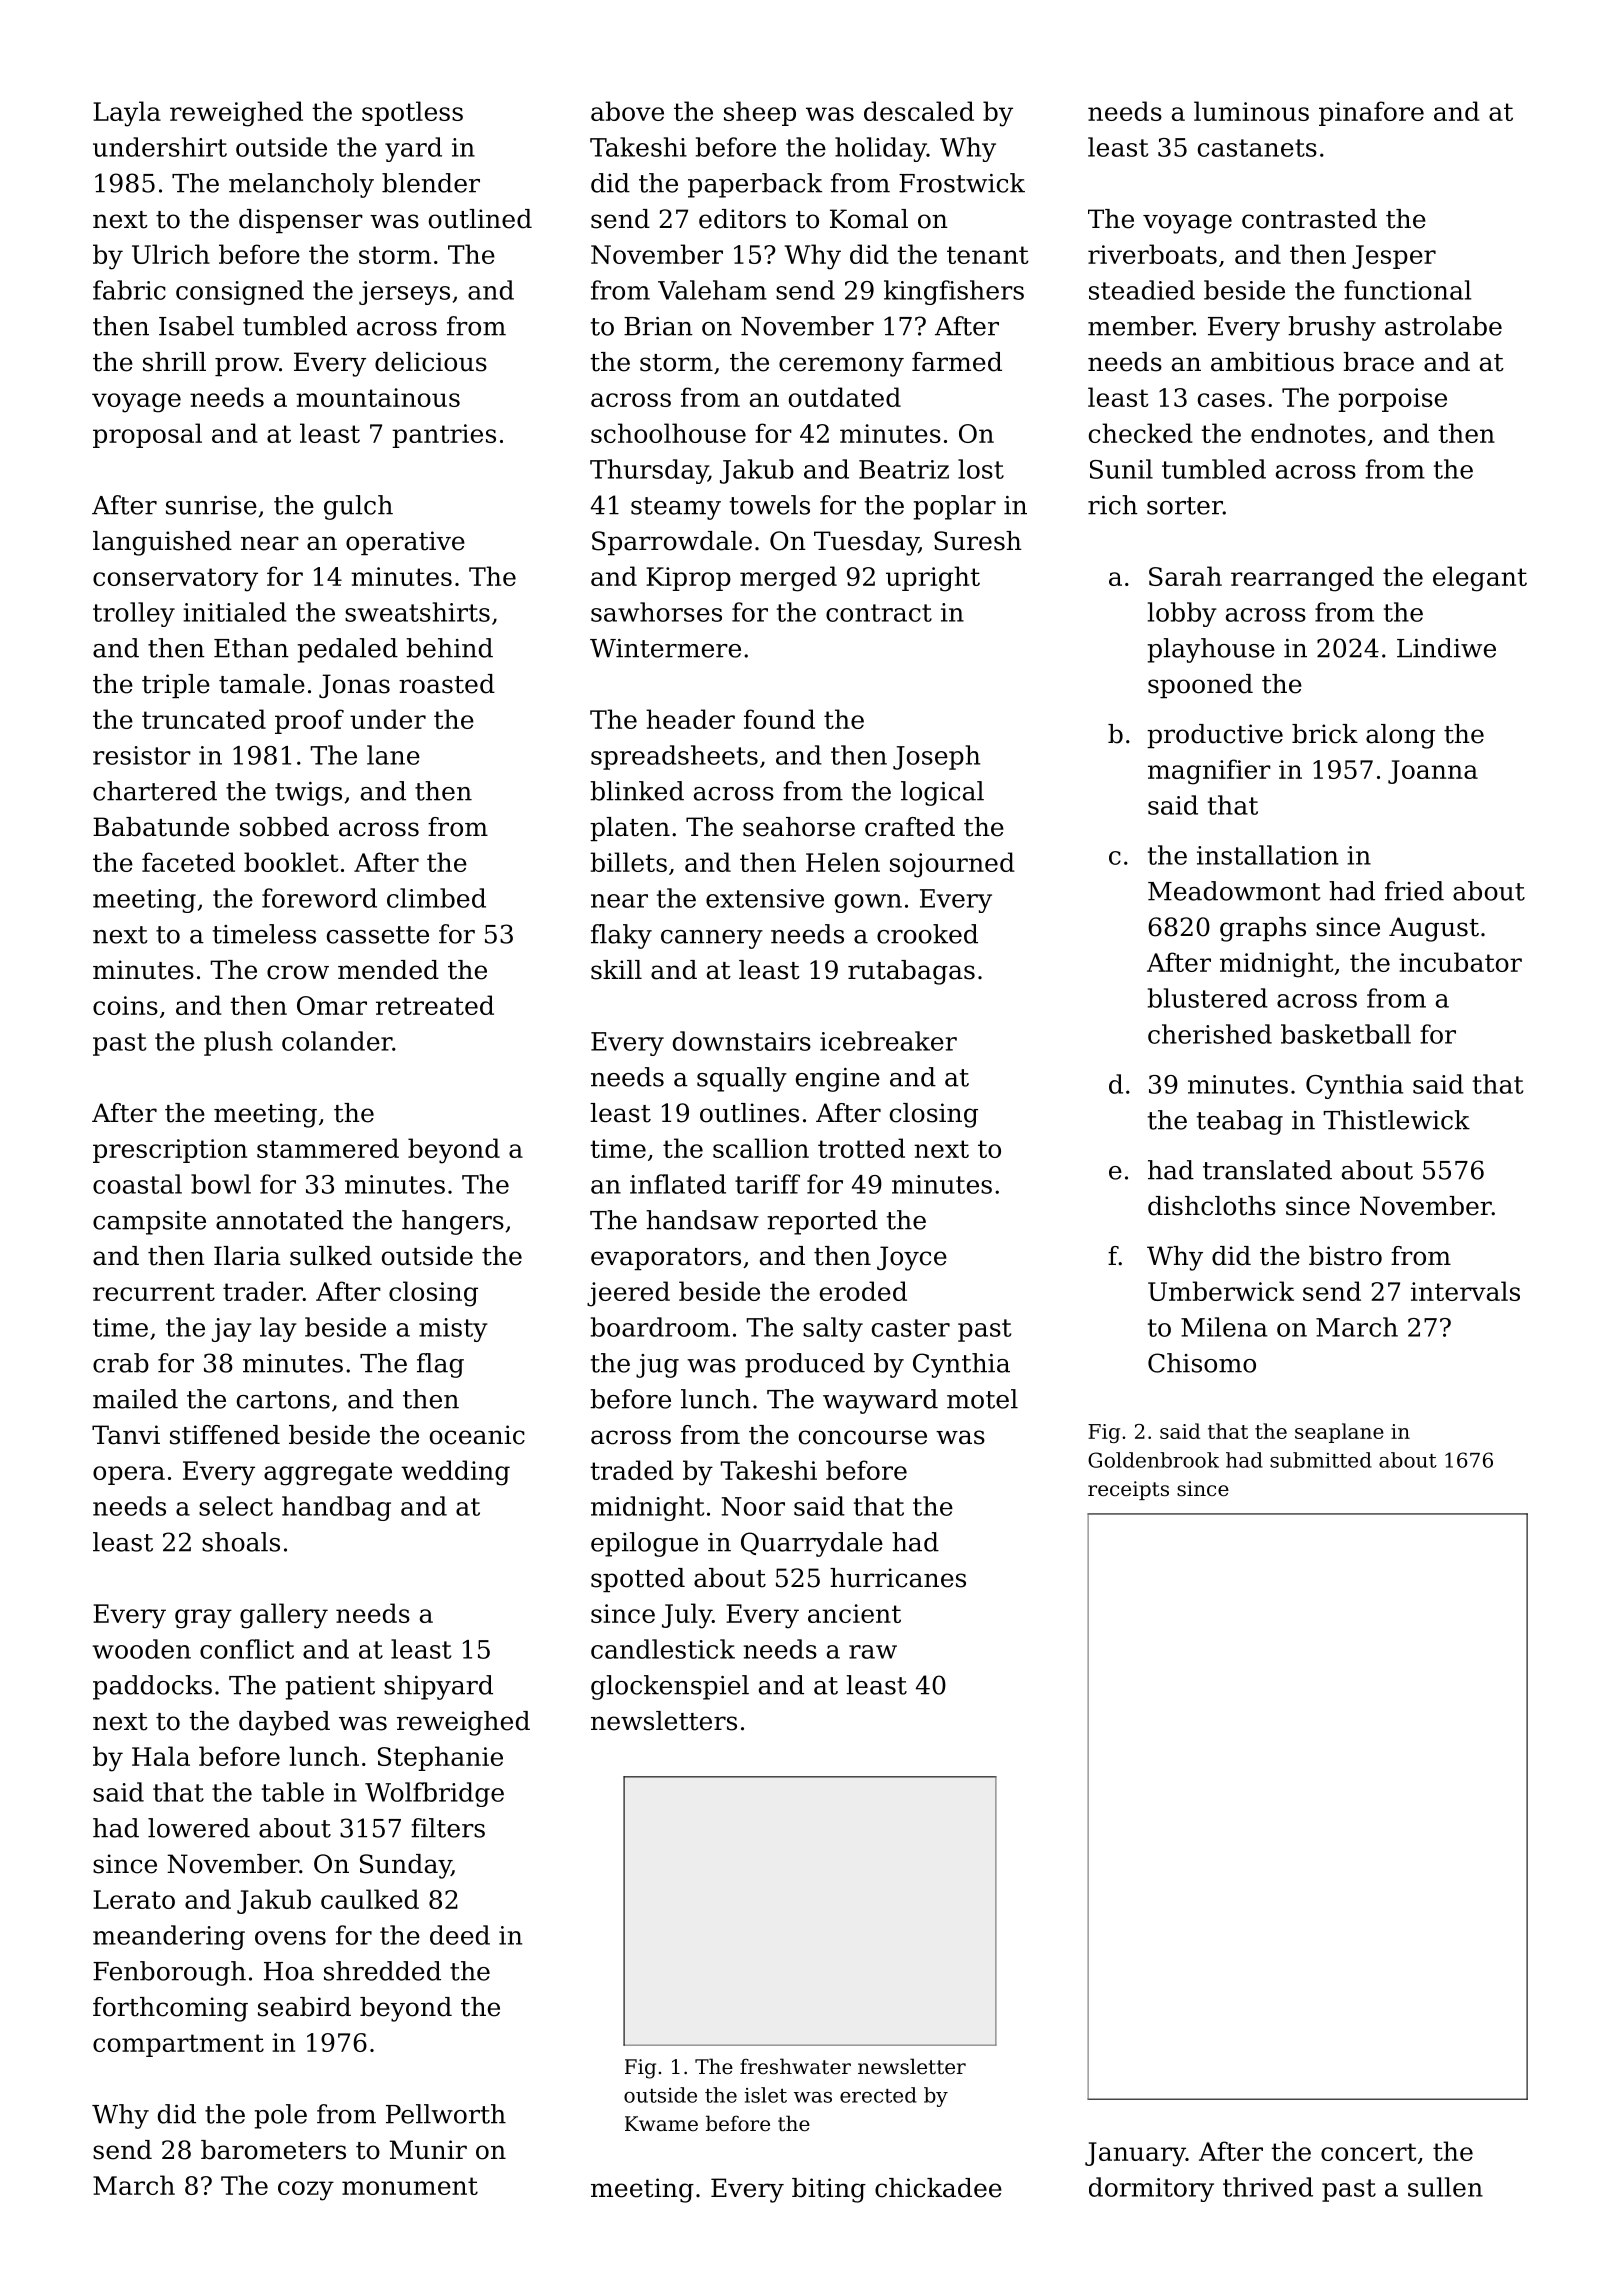  What do you see at coordinates (127, 114) in the screenshot?
I see `Layla` at bounding box center [127, 114].
